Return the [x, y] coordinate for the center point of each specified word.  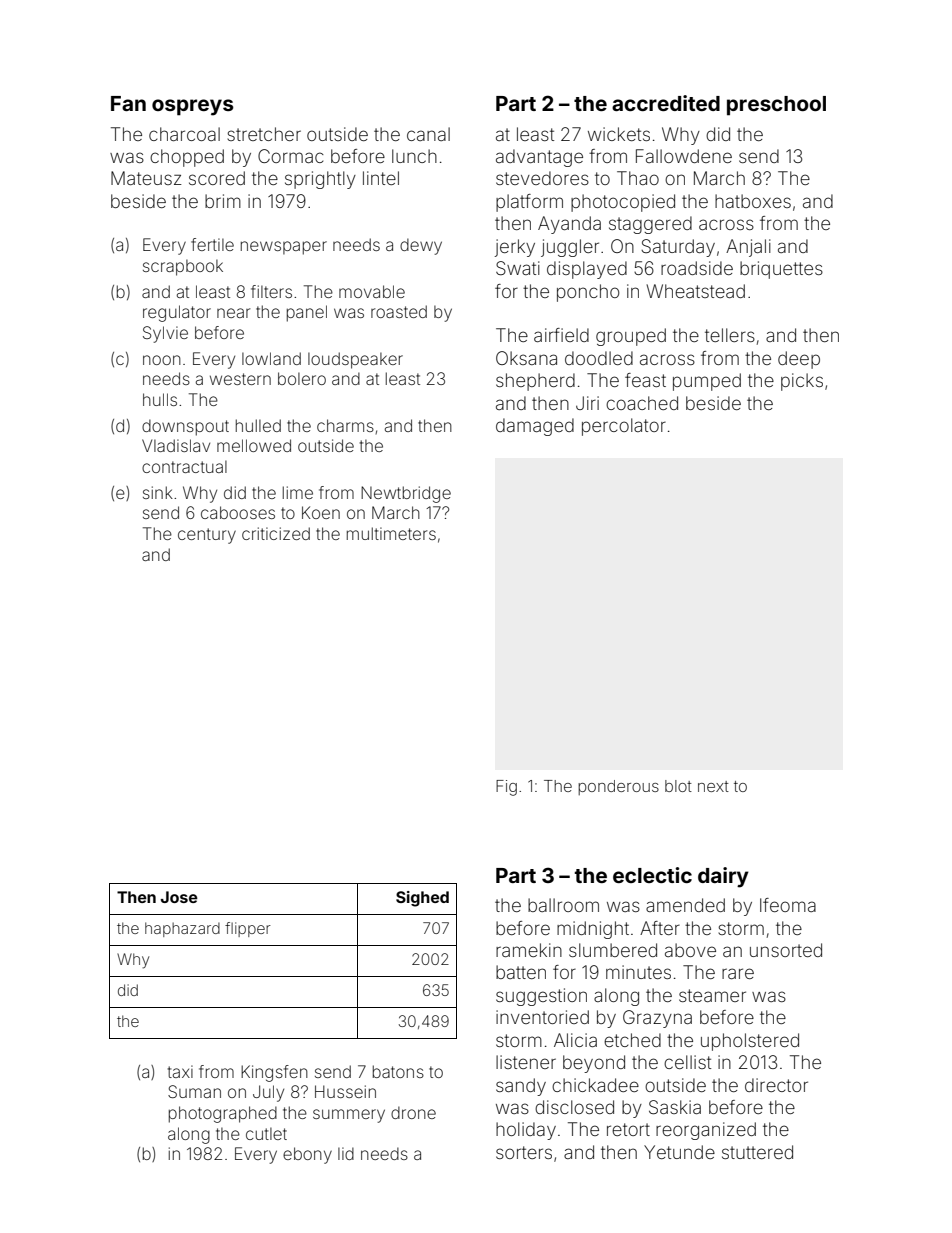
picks [802, 382]
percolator [624, 427]
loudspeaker [355, 360]
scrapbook [183, 268]
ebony [307, 1155]
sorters [524, 1152]
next [713, 786]
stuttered [757, 1152]
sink [158, 492]
